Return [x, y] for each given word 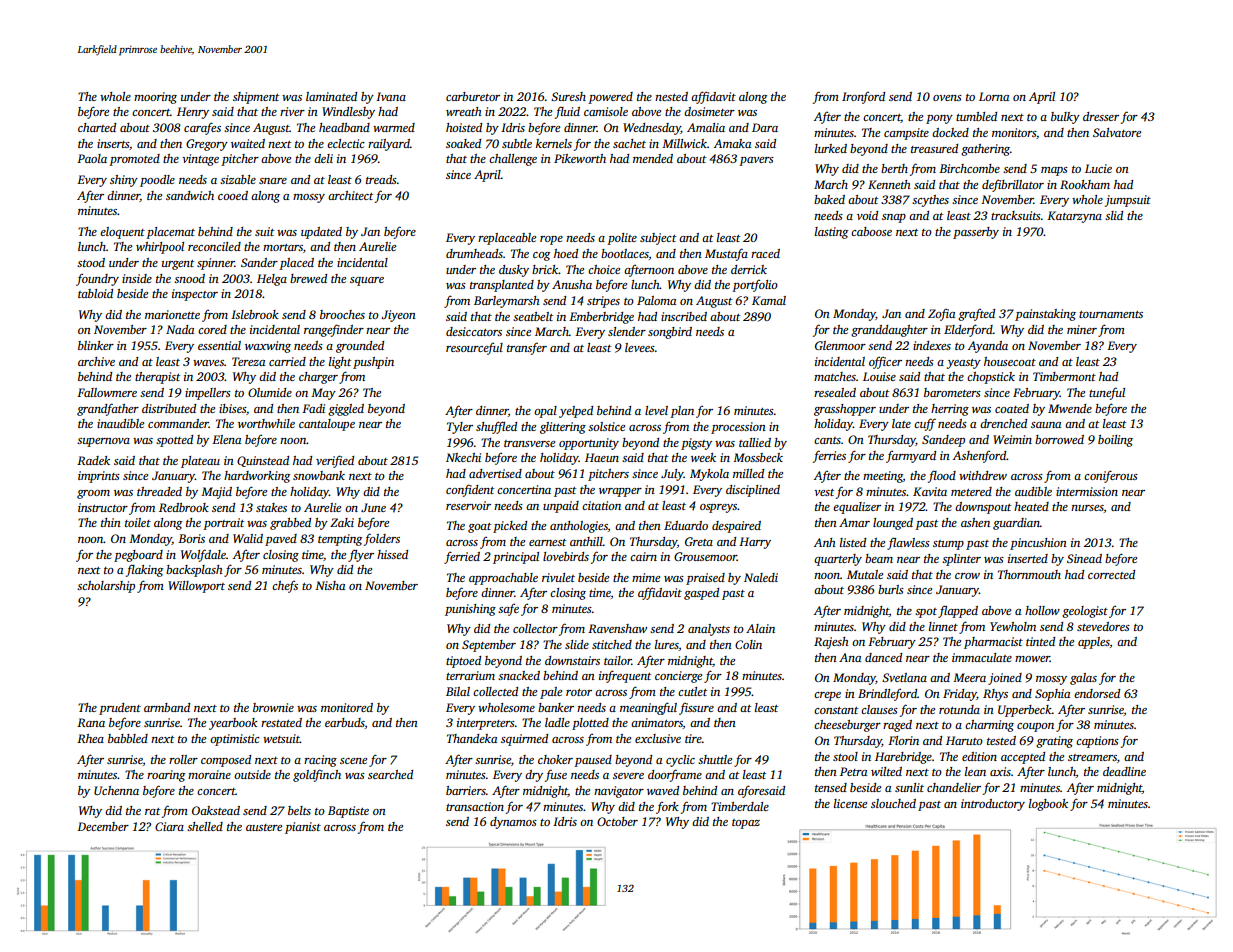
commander [178, 423]
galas [1083, 679]
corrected [1111, 574]
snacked [519, 675]
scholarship [106, 587]
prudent [120, 709]
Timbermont [1064, 376]
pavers [756, 161]
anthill [586, 541]
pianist [303, 828]
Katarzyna [1074, 217]
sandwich [190, 195]
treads [381, 179]
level [656, 410]
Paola [92, 158]
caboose [871, 231]
